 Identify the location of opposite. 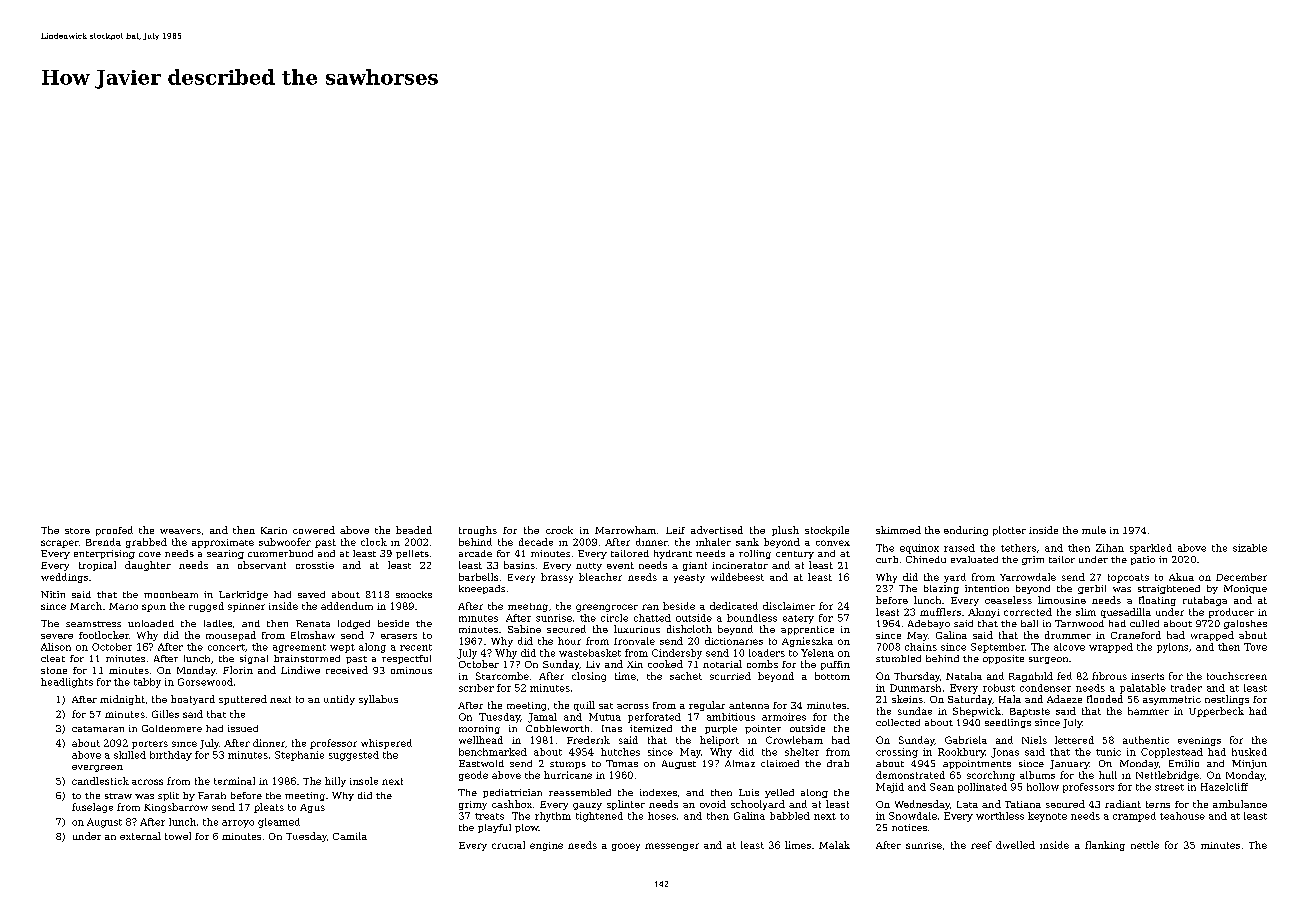
(1003, 659).
